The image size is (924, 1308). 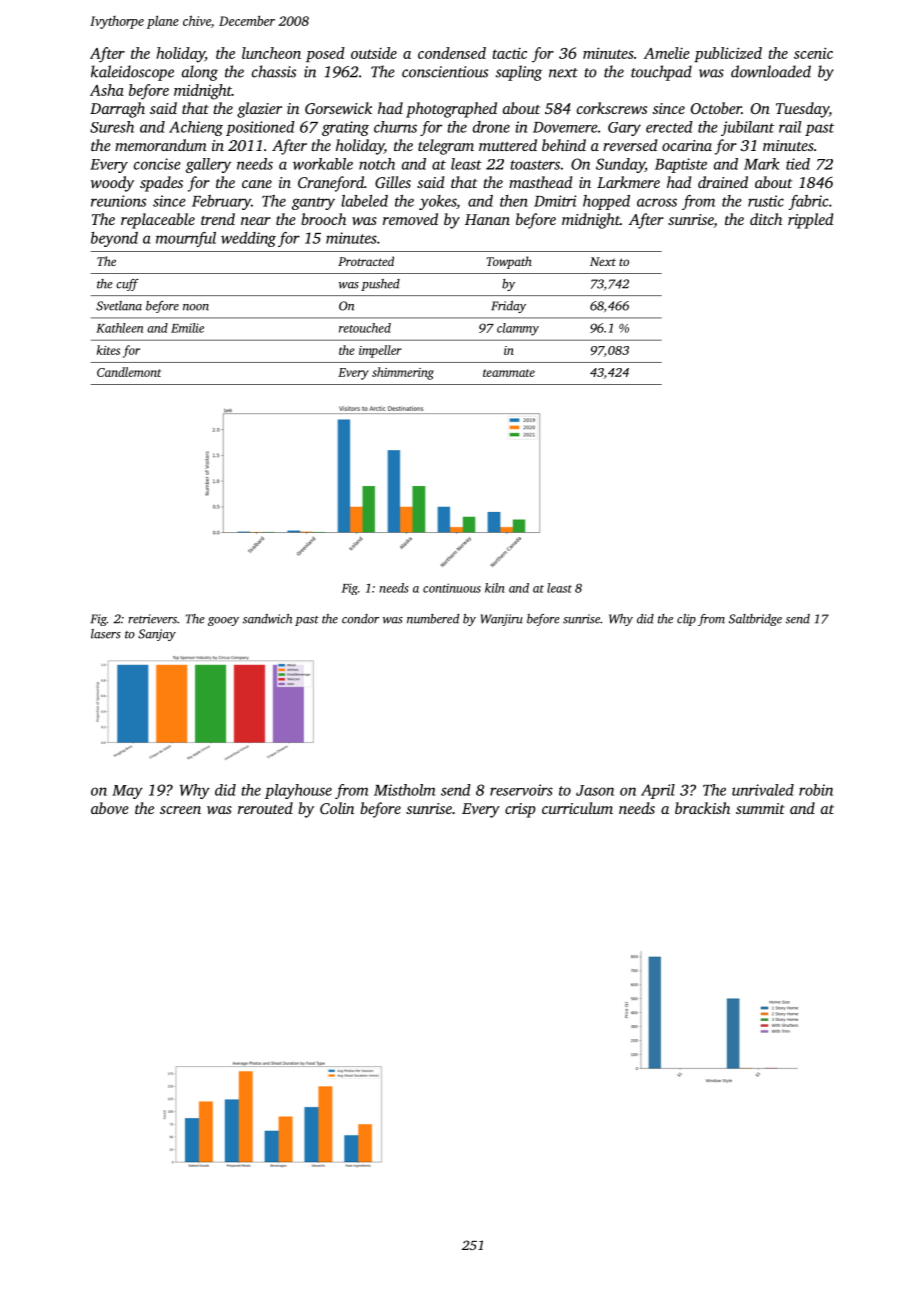 What do you see at coordinates (518, 329) in the screenshot?
I see `clammy` at bounding box center [518, 329].
